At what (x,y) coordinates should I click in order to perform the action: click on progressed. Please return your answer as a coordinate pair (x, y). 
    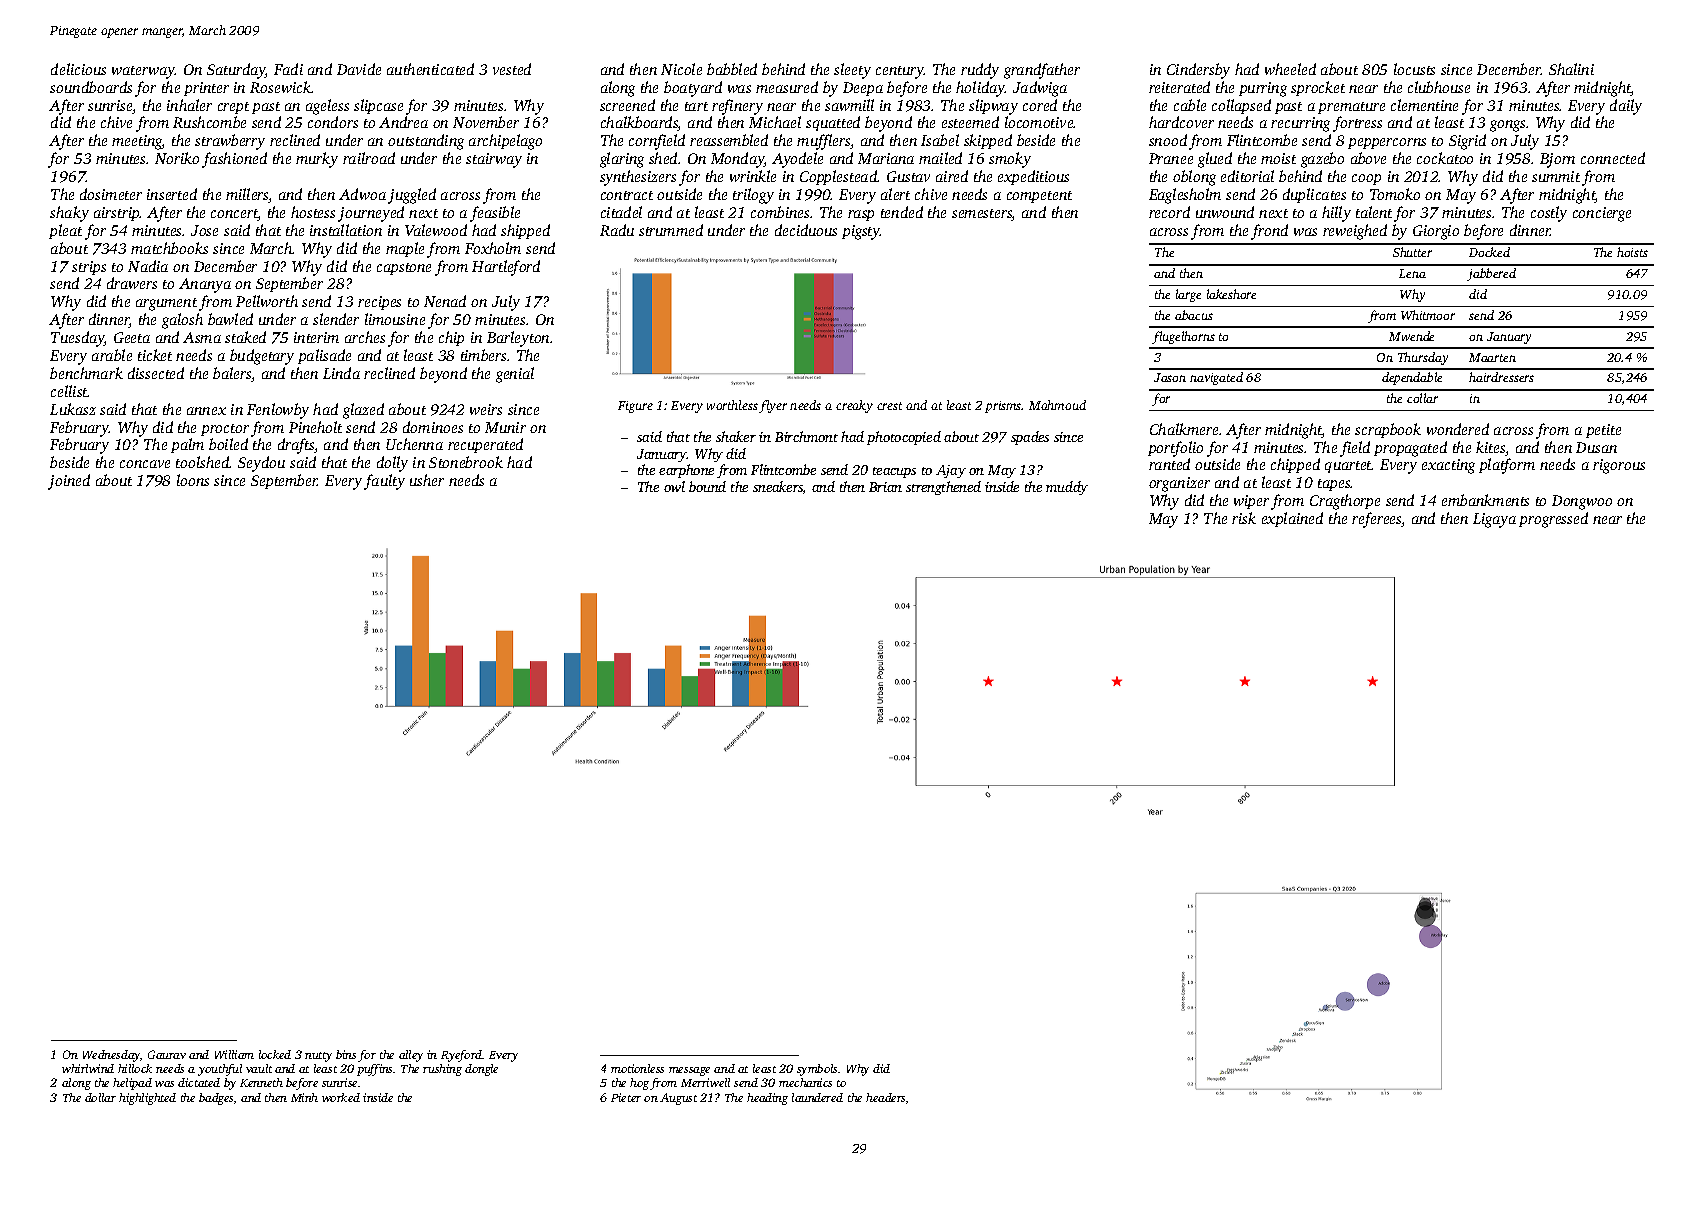
    Looking at the image, I should click on (1553, 520).
